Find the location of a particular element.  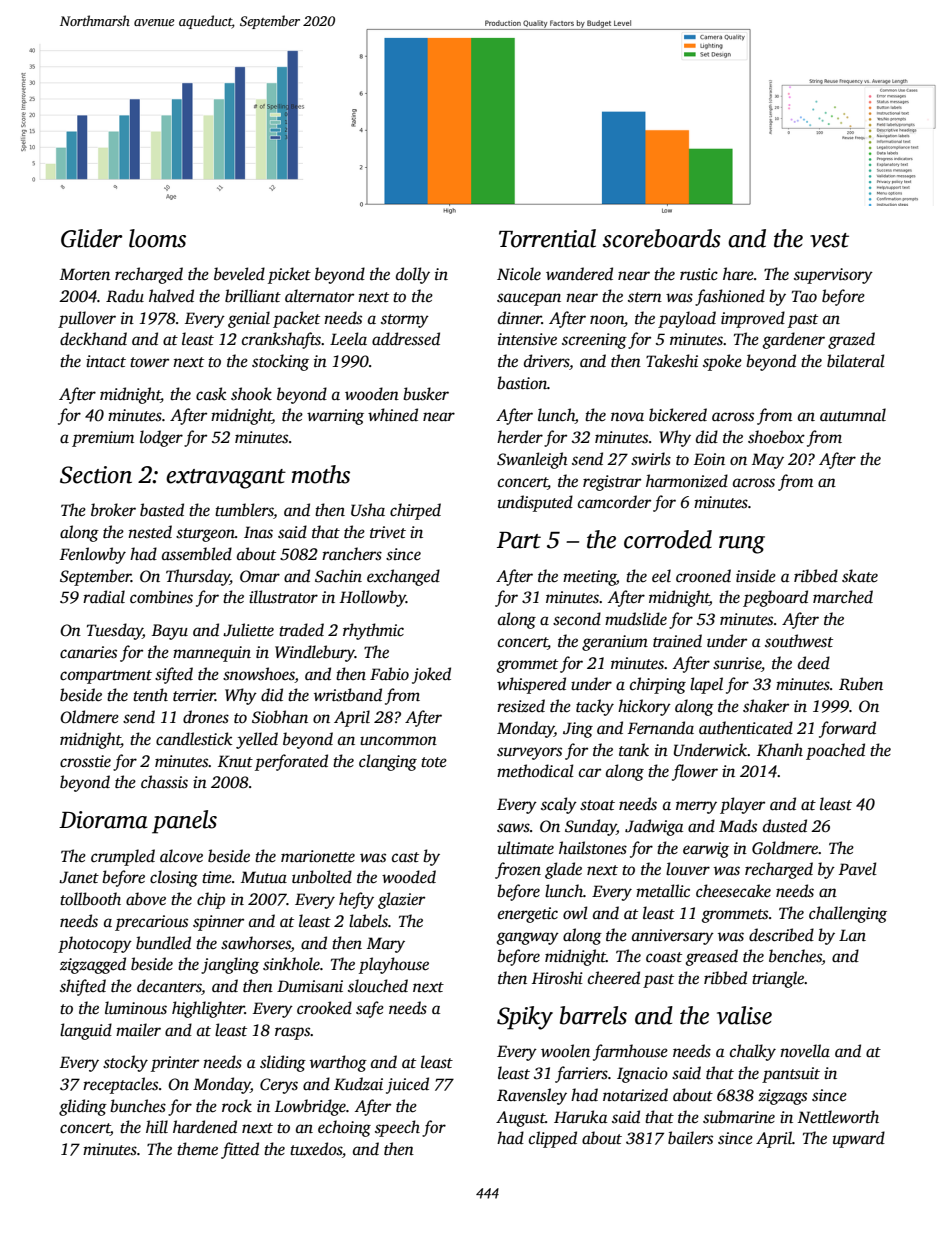

rasps is located at coordinates (293, 1033).
